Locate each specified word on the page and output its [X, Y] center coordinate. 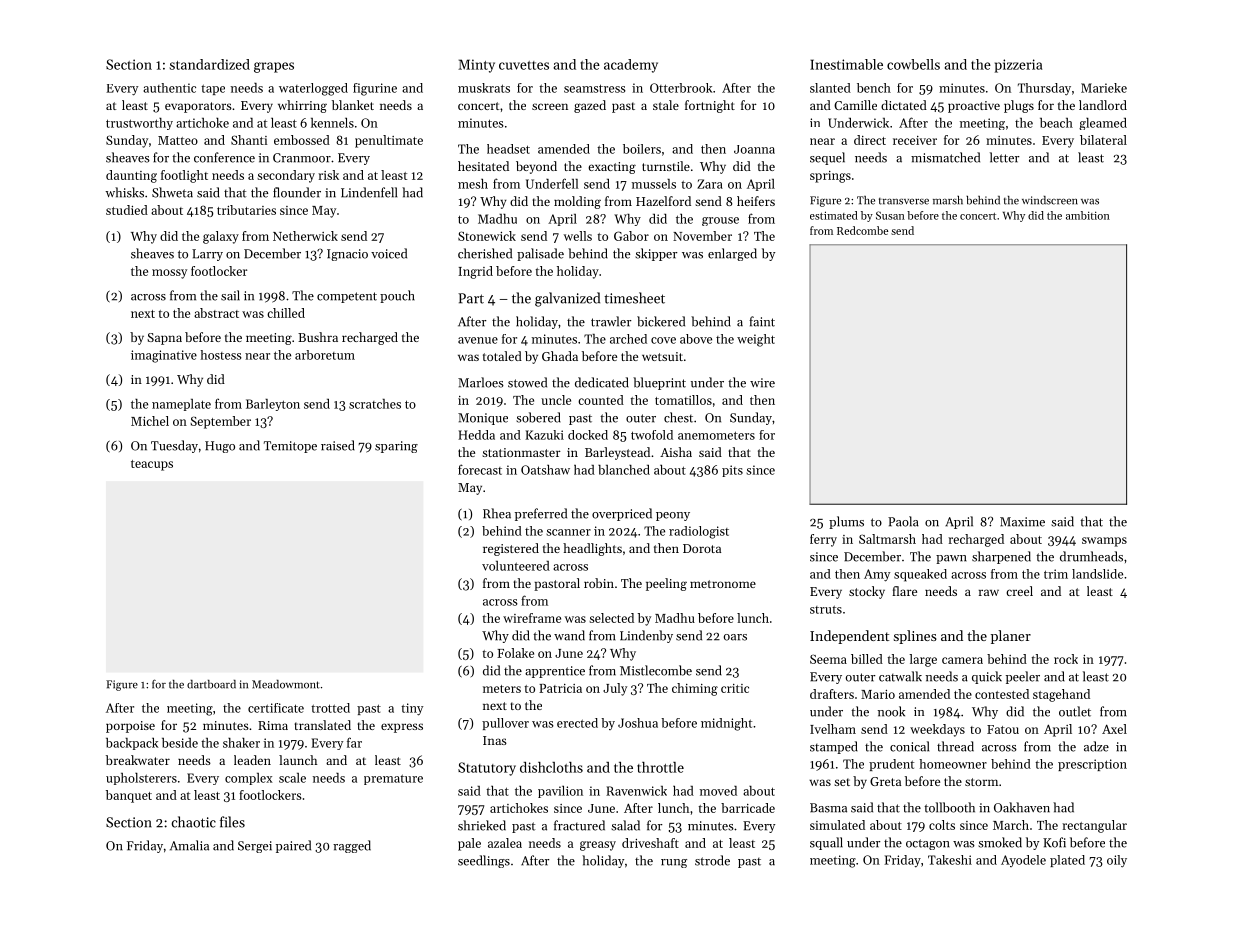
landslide [1097, 574]
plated [1067, 861]
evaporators [198, 107]
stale [666, 105]
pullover [505, 724]
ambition [1088, 215]
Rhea [497, 513]
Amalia [189, 845]
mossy [169, 274]
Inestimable [846, 64]
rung [674, 863]
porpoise [130, 727]
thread [955, 746]
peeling [666, 584]
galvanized [567, 299]
